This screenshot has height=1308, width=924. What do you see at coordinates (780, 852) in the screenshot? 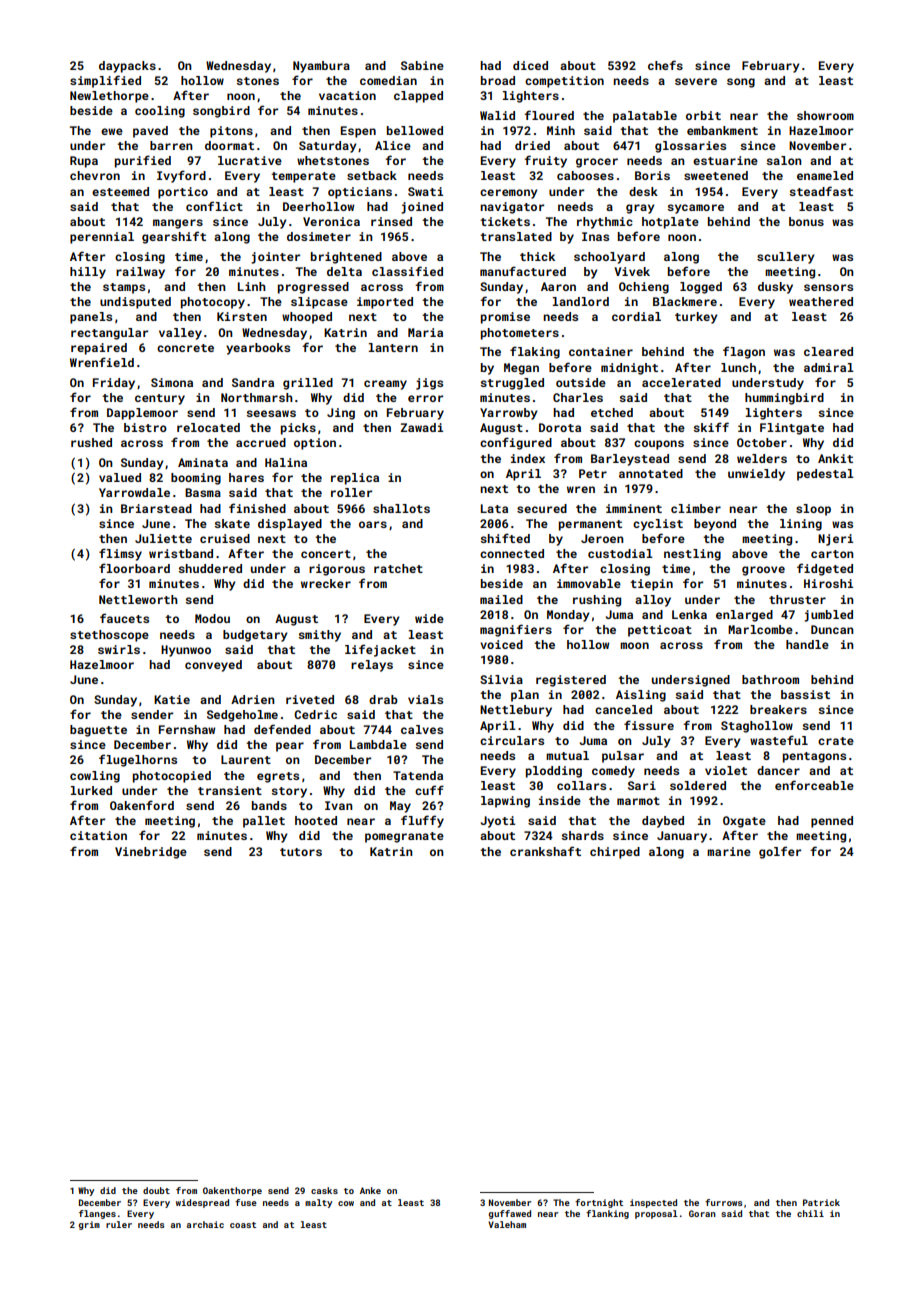
I see `golfer` at bounding box center [780, 852].
